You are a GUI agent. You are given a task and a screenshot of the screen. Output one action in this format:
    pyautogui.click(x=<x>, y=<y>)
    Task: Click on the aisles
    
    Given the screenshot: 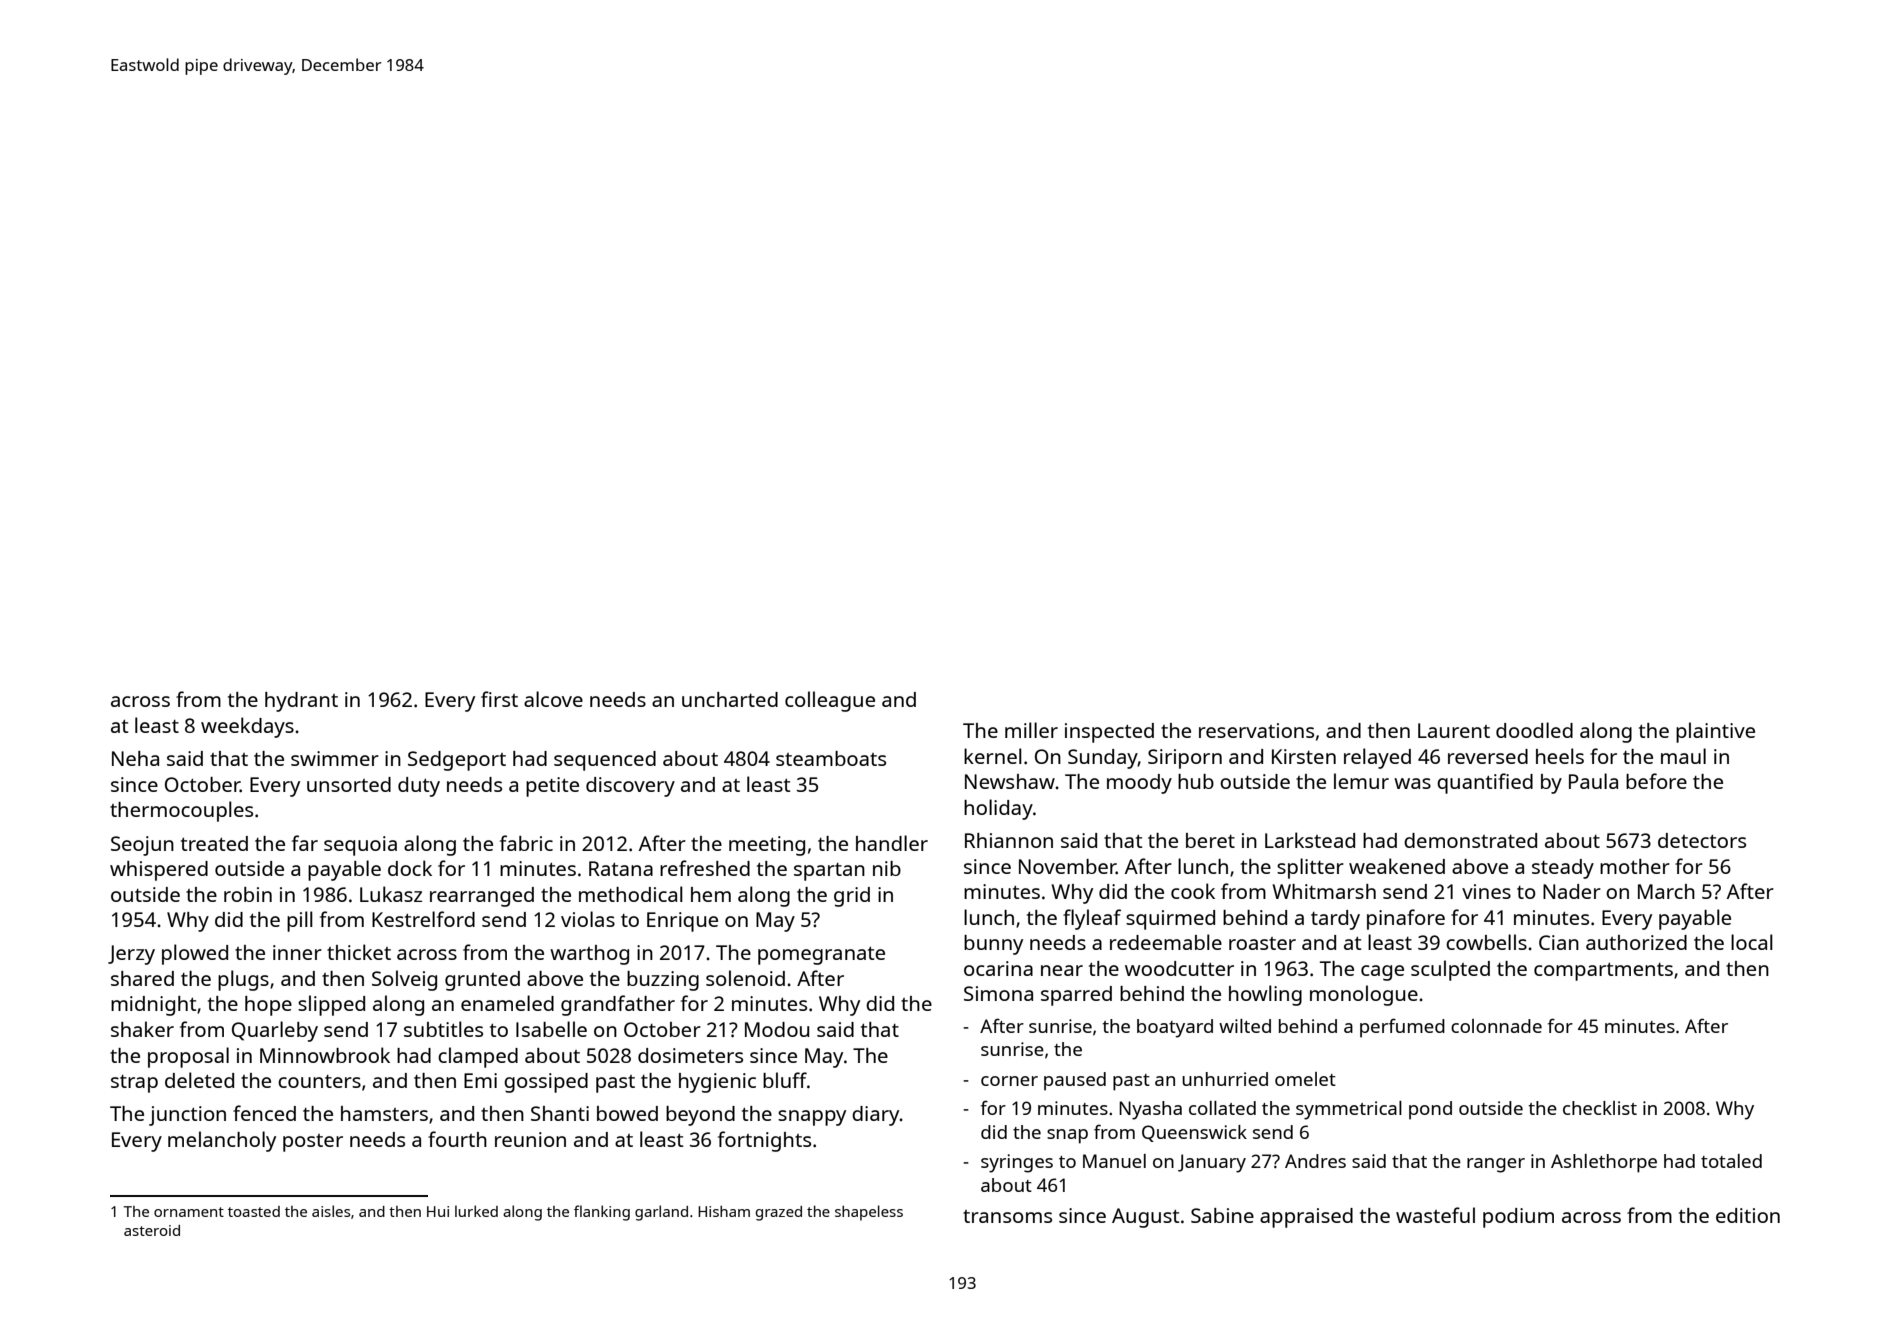 What is the action you would take?
    pyautogui.click(x=331, y=1211)
